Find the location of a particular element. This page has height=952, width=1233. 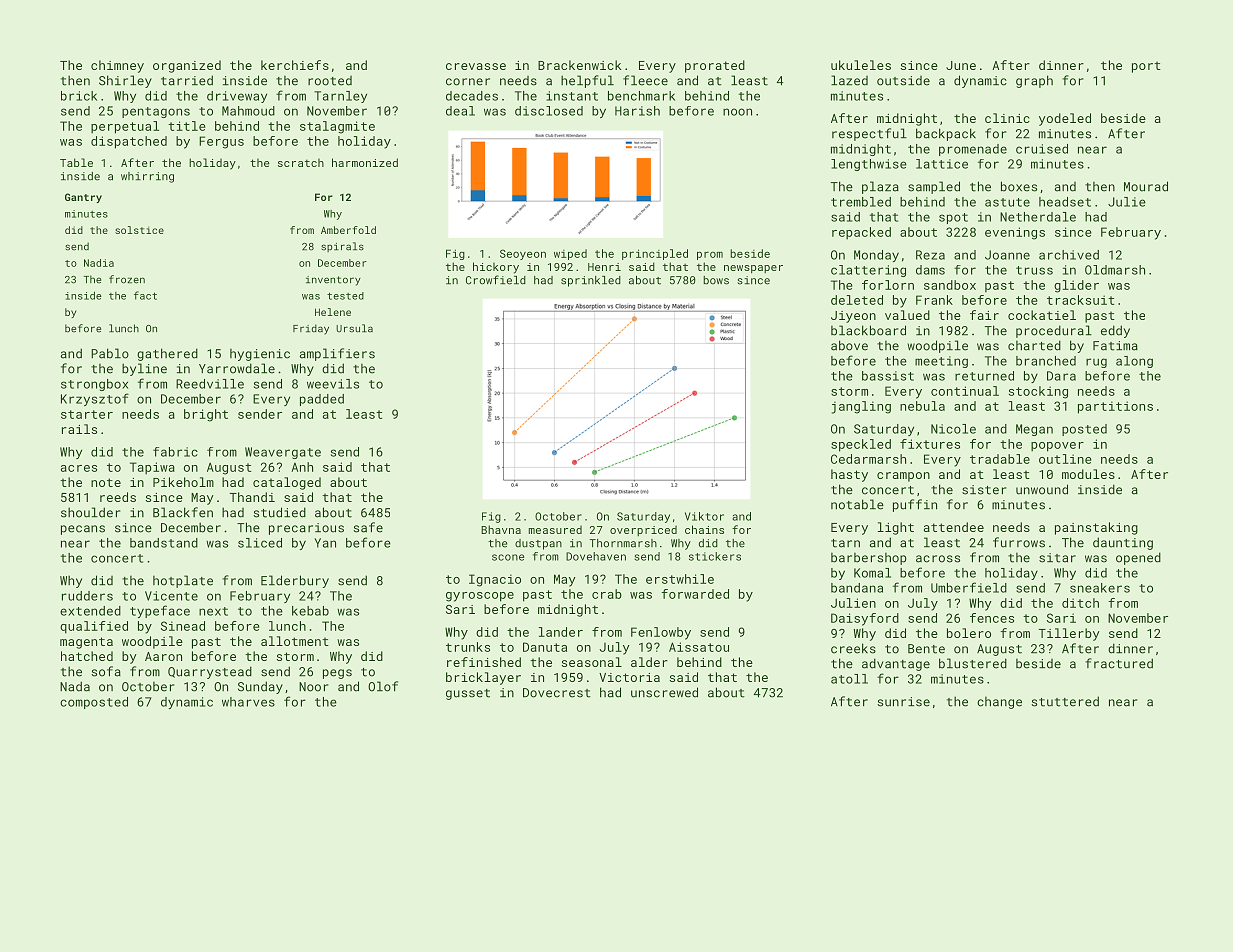

prorated is located at coordinates (715, 66).
